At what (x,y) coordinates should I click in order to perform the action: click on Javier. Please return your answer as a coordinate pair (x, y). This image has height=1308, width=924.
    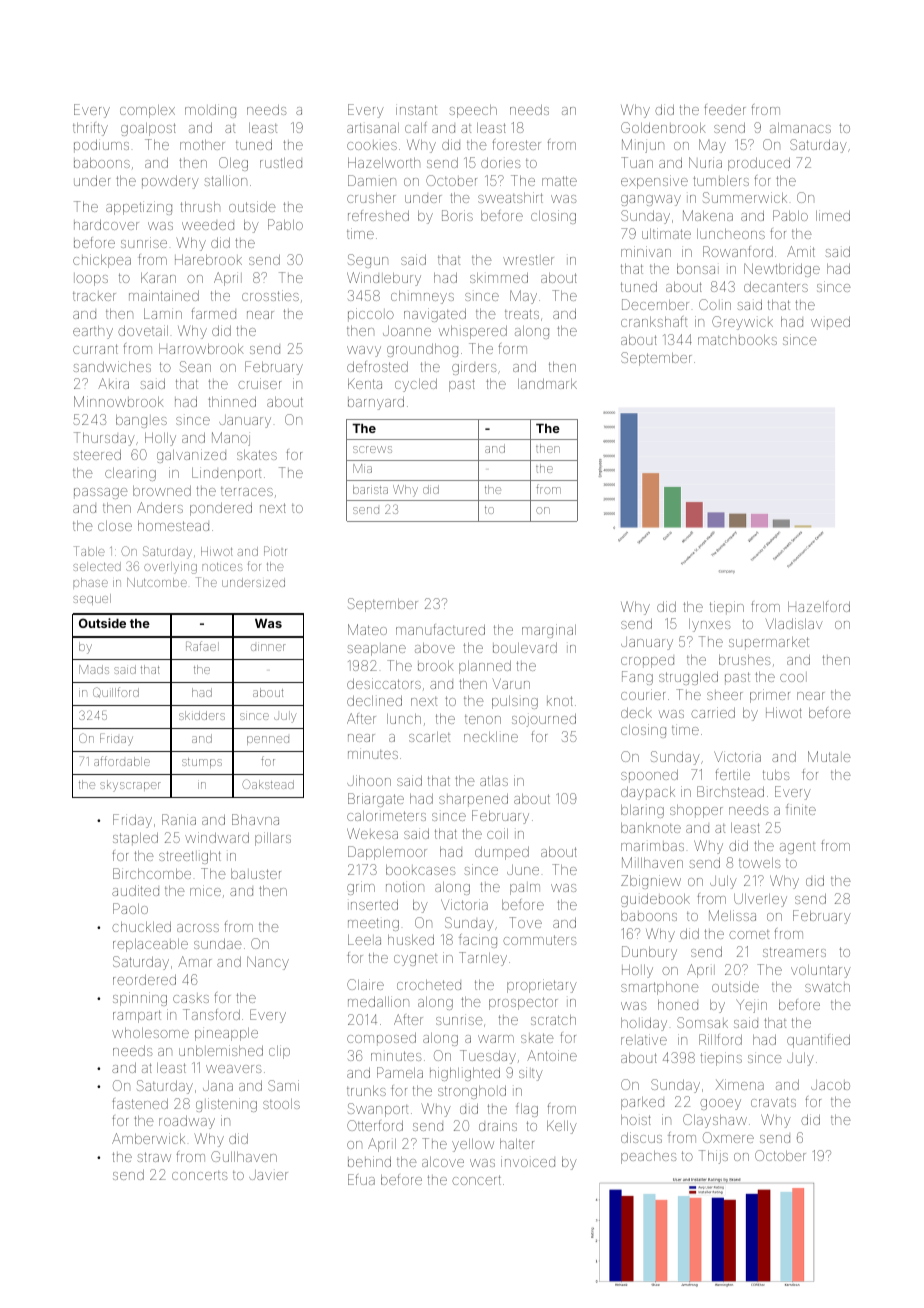
    Looking at the image, I should click on (268, 1175).
